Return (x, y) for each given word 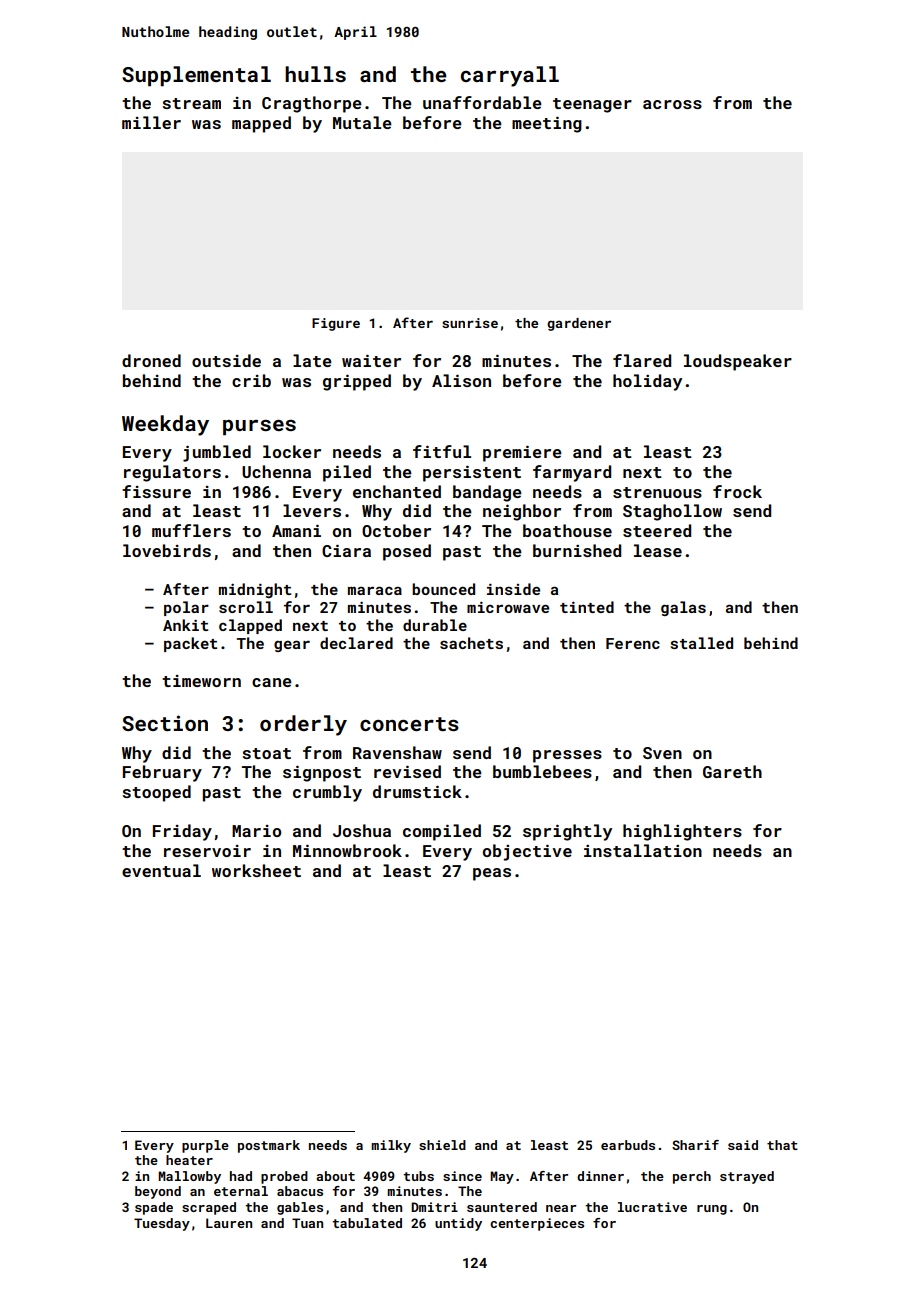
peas (492, 874)
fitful (442, 451)
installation (643, 850)
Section (165, 723)
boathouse (567, 530)
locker (292, 451)
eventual (161, 870)
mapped (261, 124)
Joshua (362, 830)
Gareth (732, 771)
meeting (547, 124)
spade (154, 1208)
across (672, 104)
